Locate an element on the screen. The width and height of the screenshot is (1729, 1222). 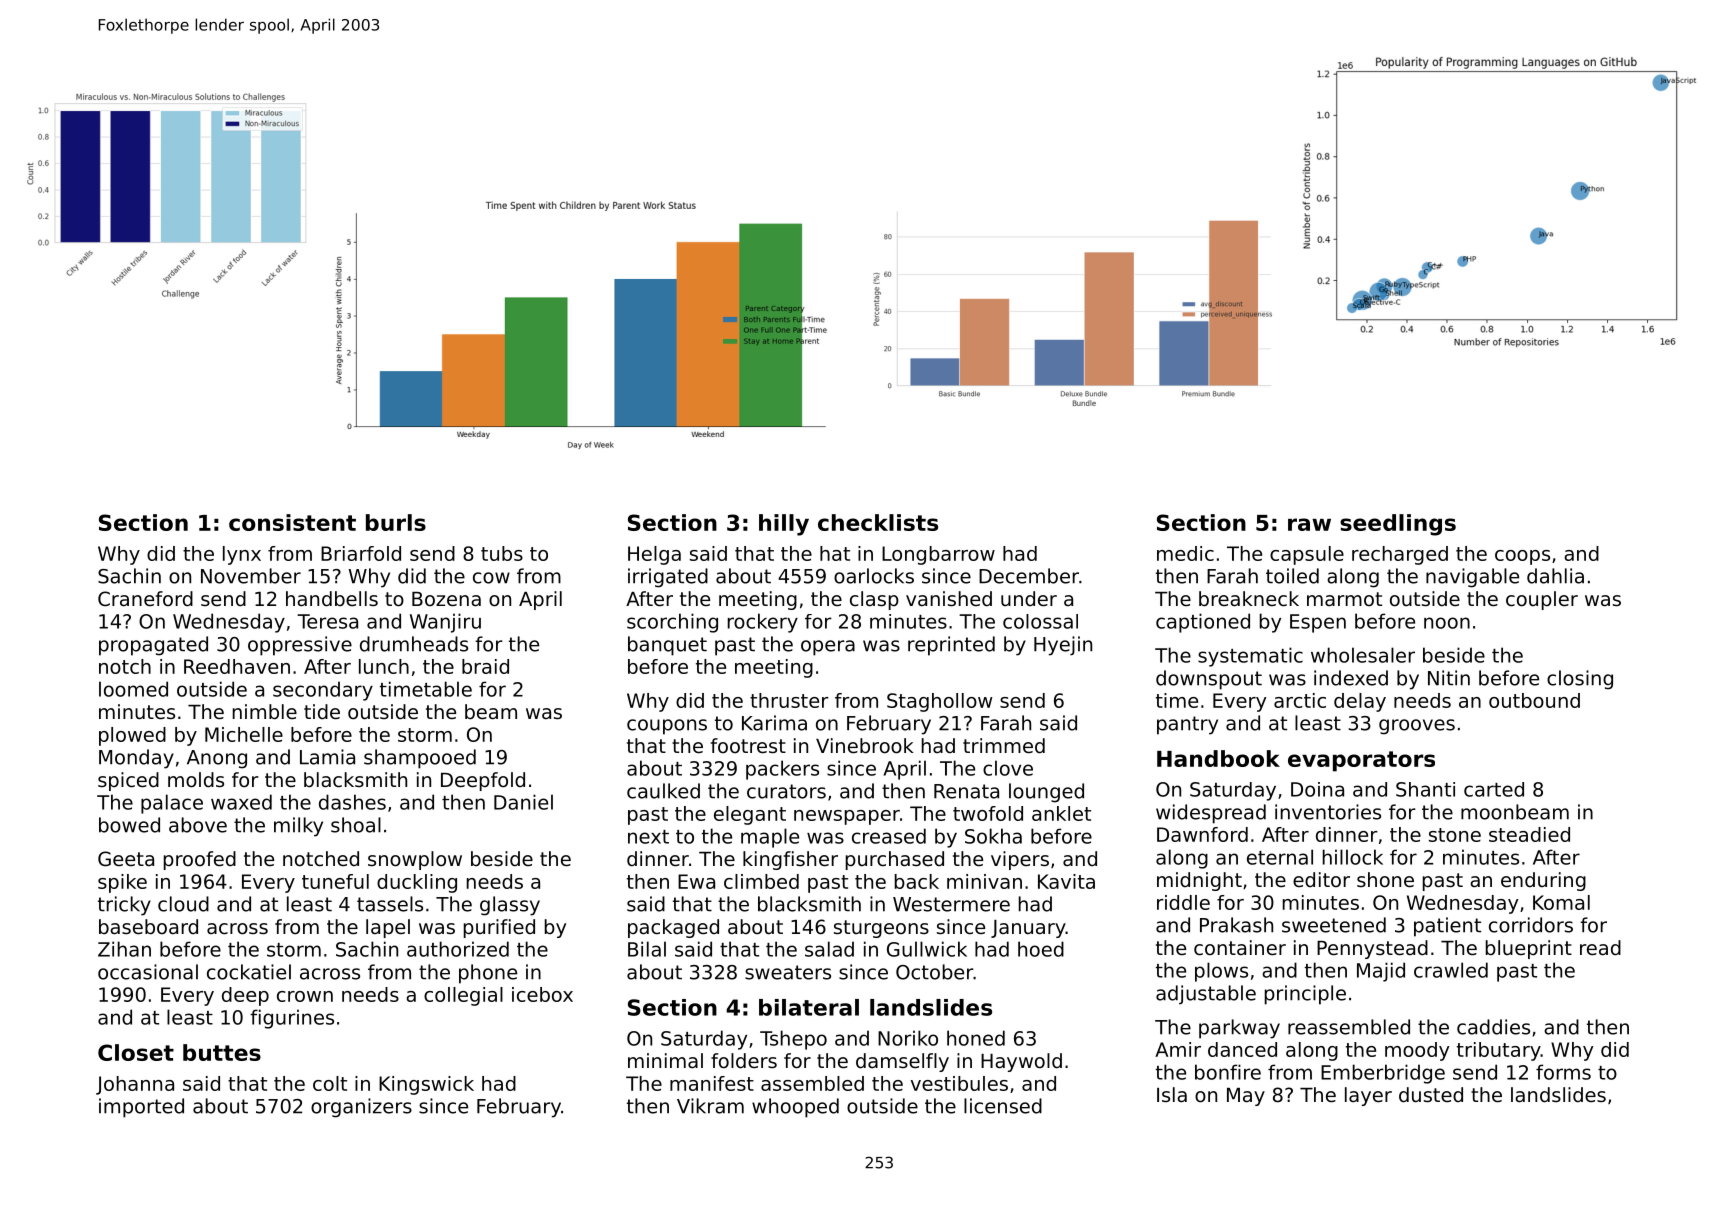
enduring is located at coordinates (1543, 881).
